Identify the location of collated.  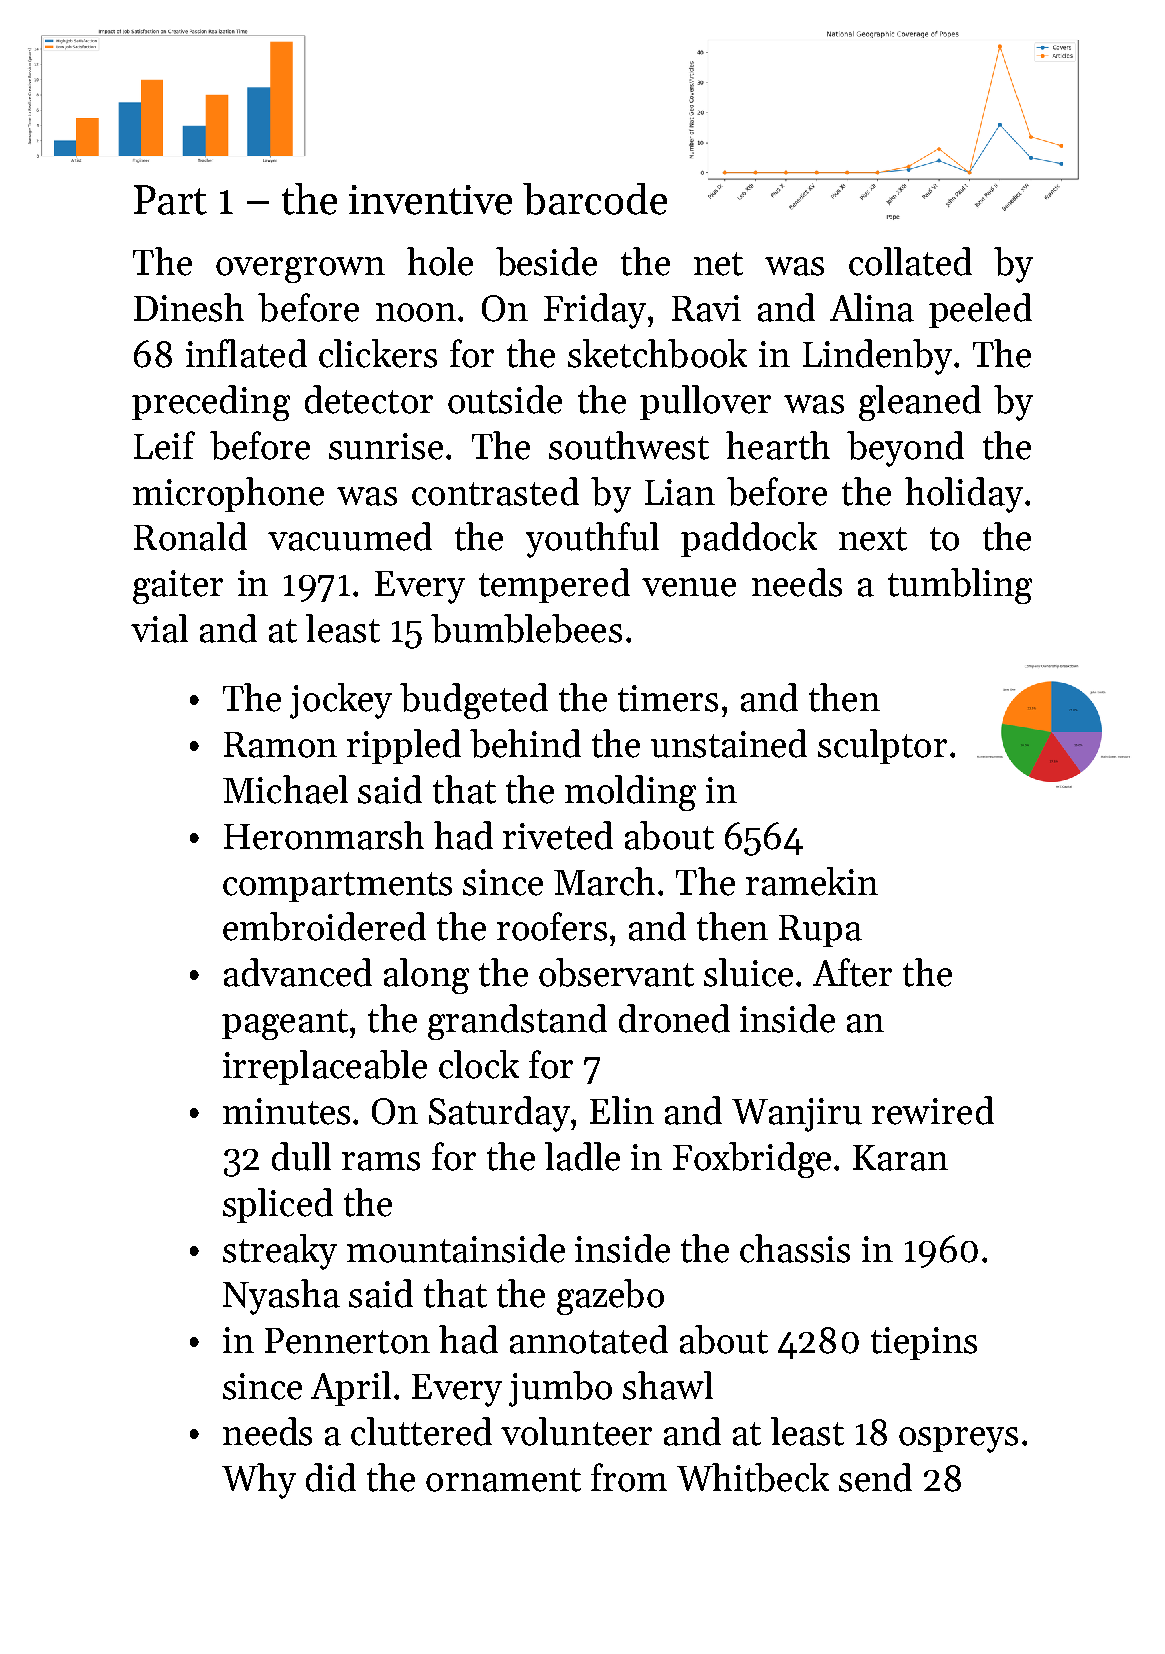
(910, 261).
